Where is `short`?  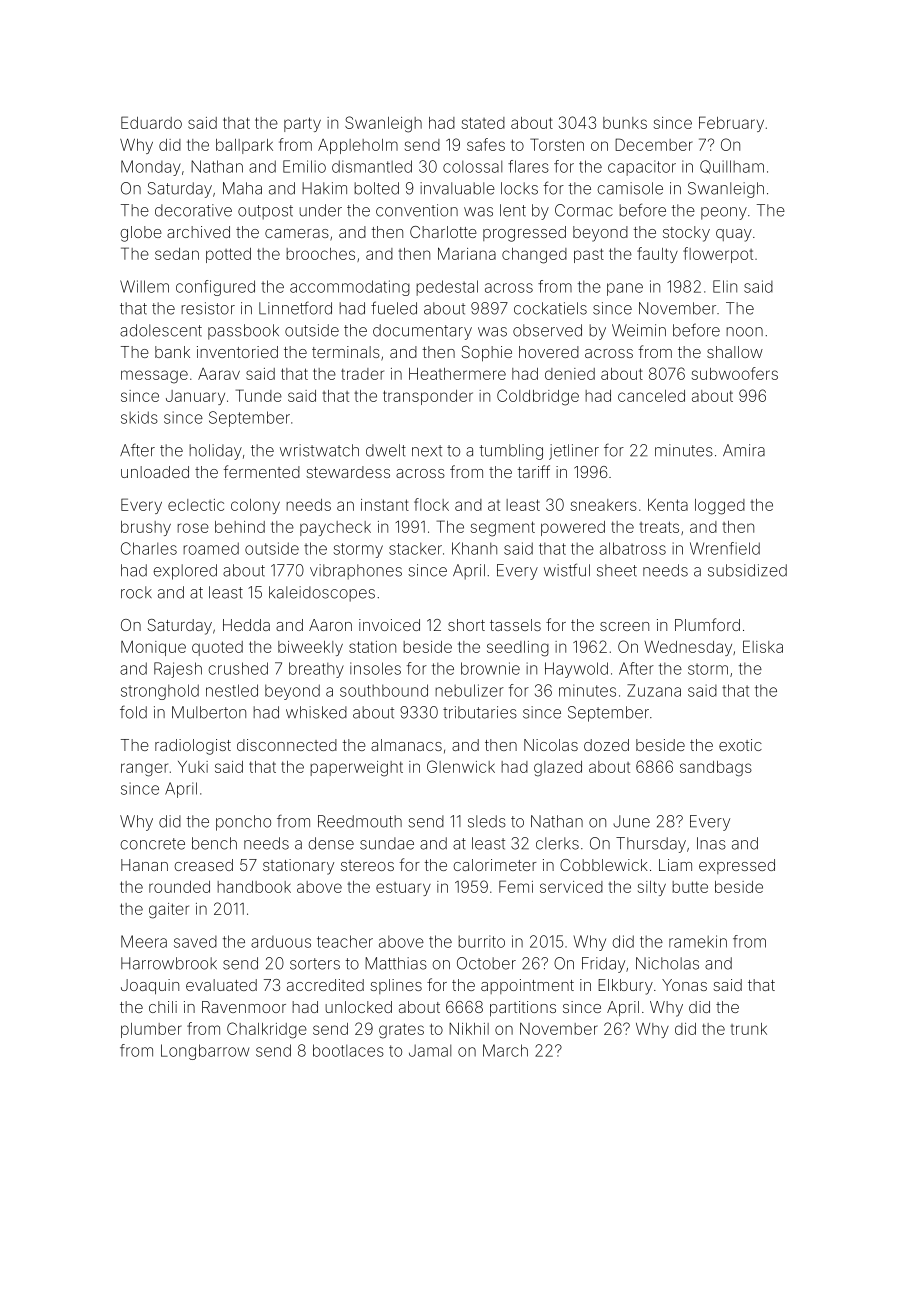
short is located at coordinates (466, 625).
